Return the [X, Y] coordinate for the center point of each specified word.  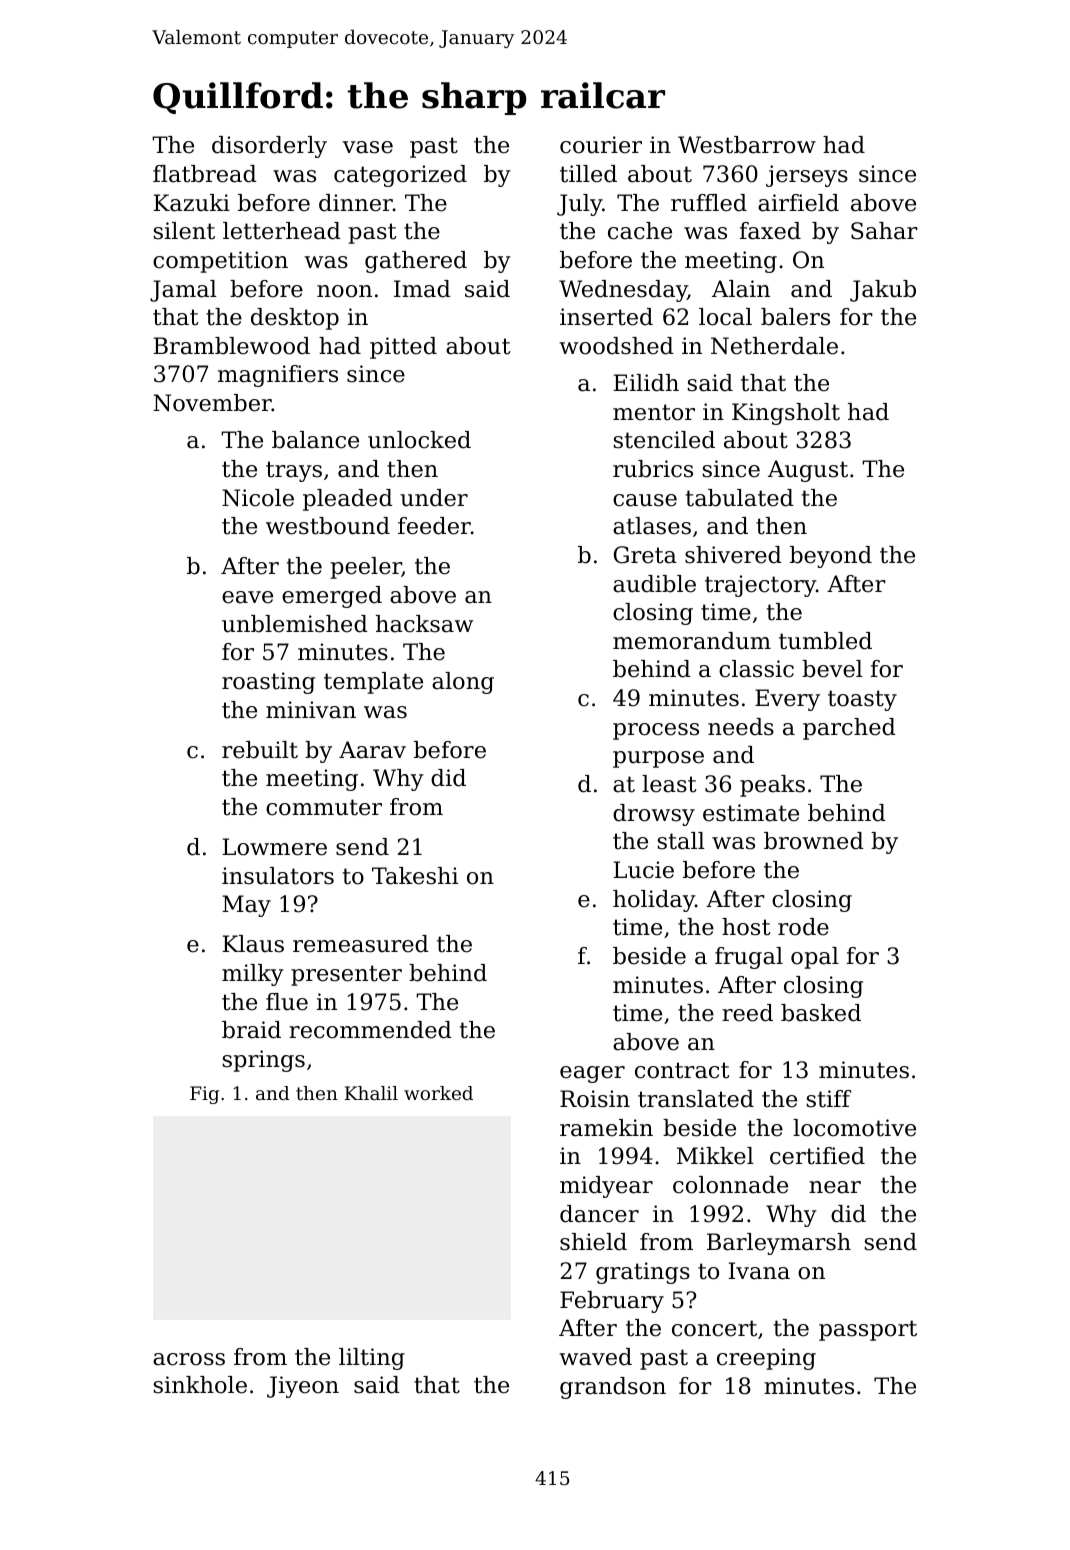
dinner [356, 203]
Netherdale [774, 346]
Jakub [883, 291]
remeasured [361, 944]
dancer [599, 1214]
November [212, 403]
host [746, 927]
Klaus [253, 944]
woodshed [616, 346]
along [463, 683]
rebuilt [260, 750]
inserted [606, 317]
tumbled [825, 641]
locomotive [854, 1128]
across [189, 1359]
